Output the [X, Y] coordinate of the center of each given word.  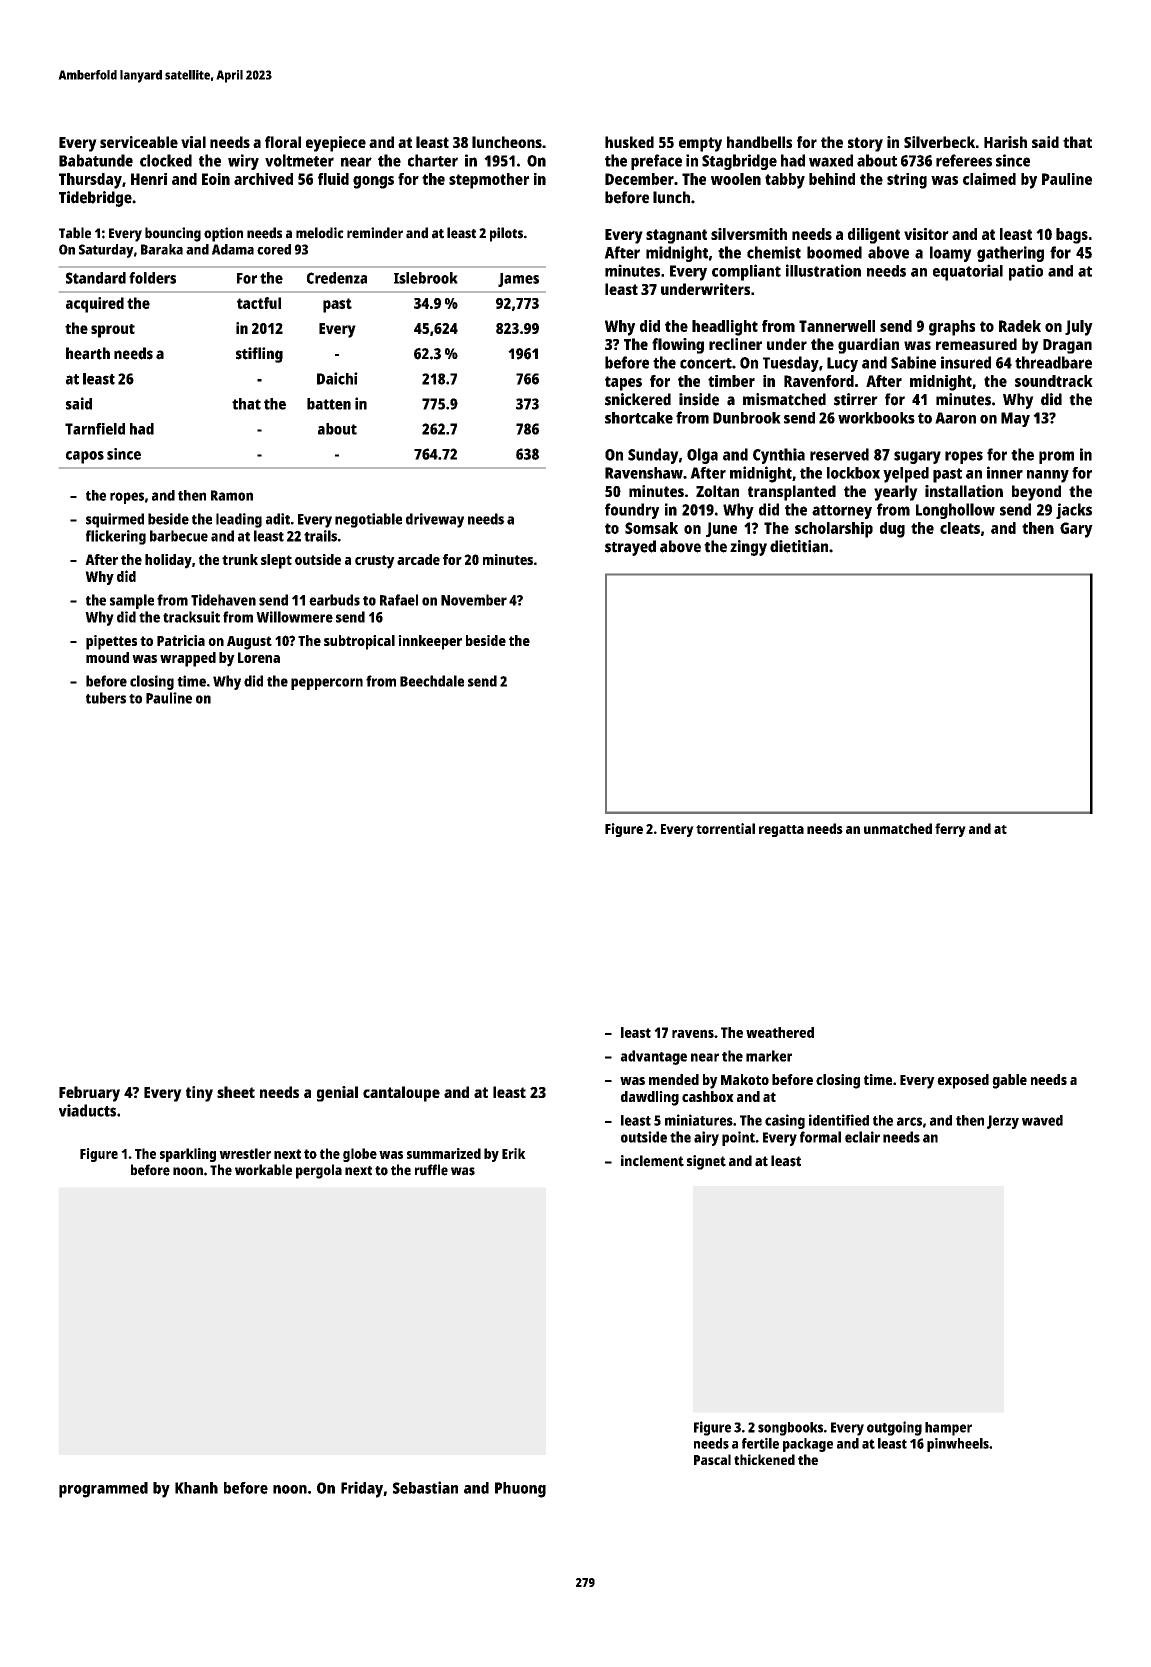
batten [329, 404]
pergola [319, 1171]
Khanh [196, 1488]
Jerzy [1003, 1122]
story [865, 144]
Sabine [913, 362]
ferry [950, 830]
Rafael [399, 600]
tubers [106, 698]
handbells [759, 142]
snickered [638, 399]
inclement [652, 1161]
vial [193, 142]
